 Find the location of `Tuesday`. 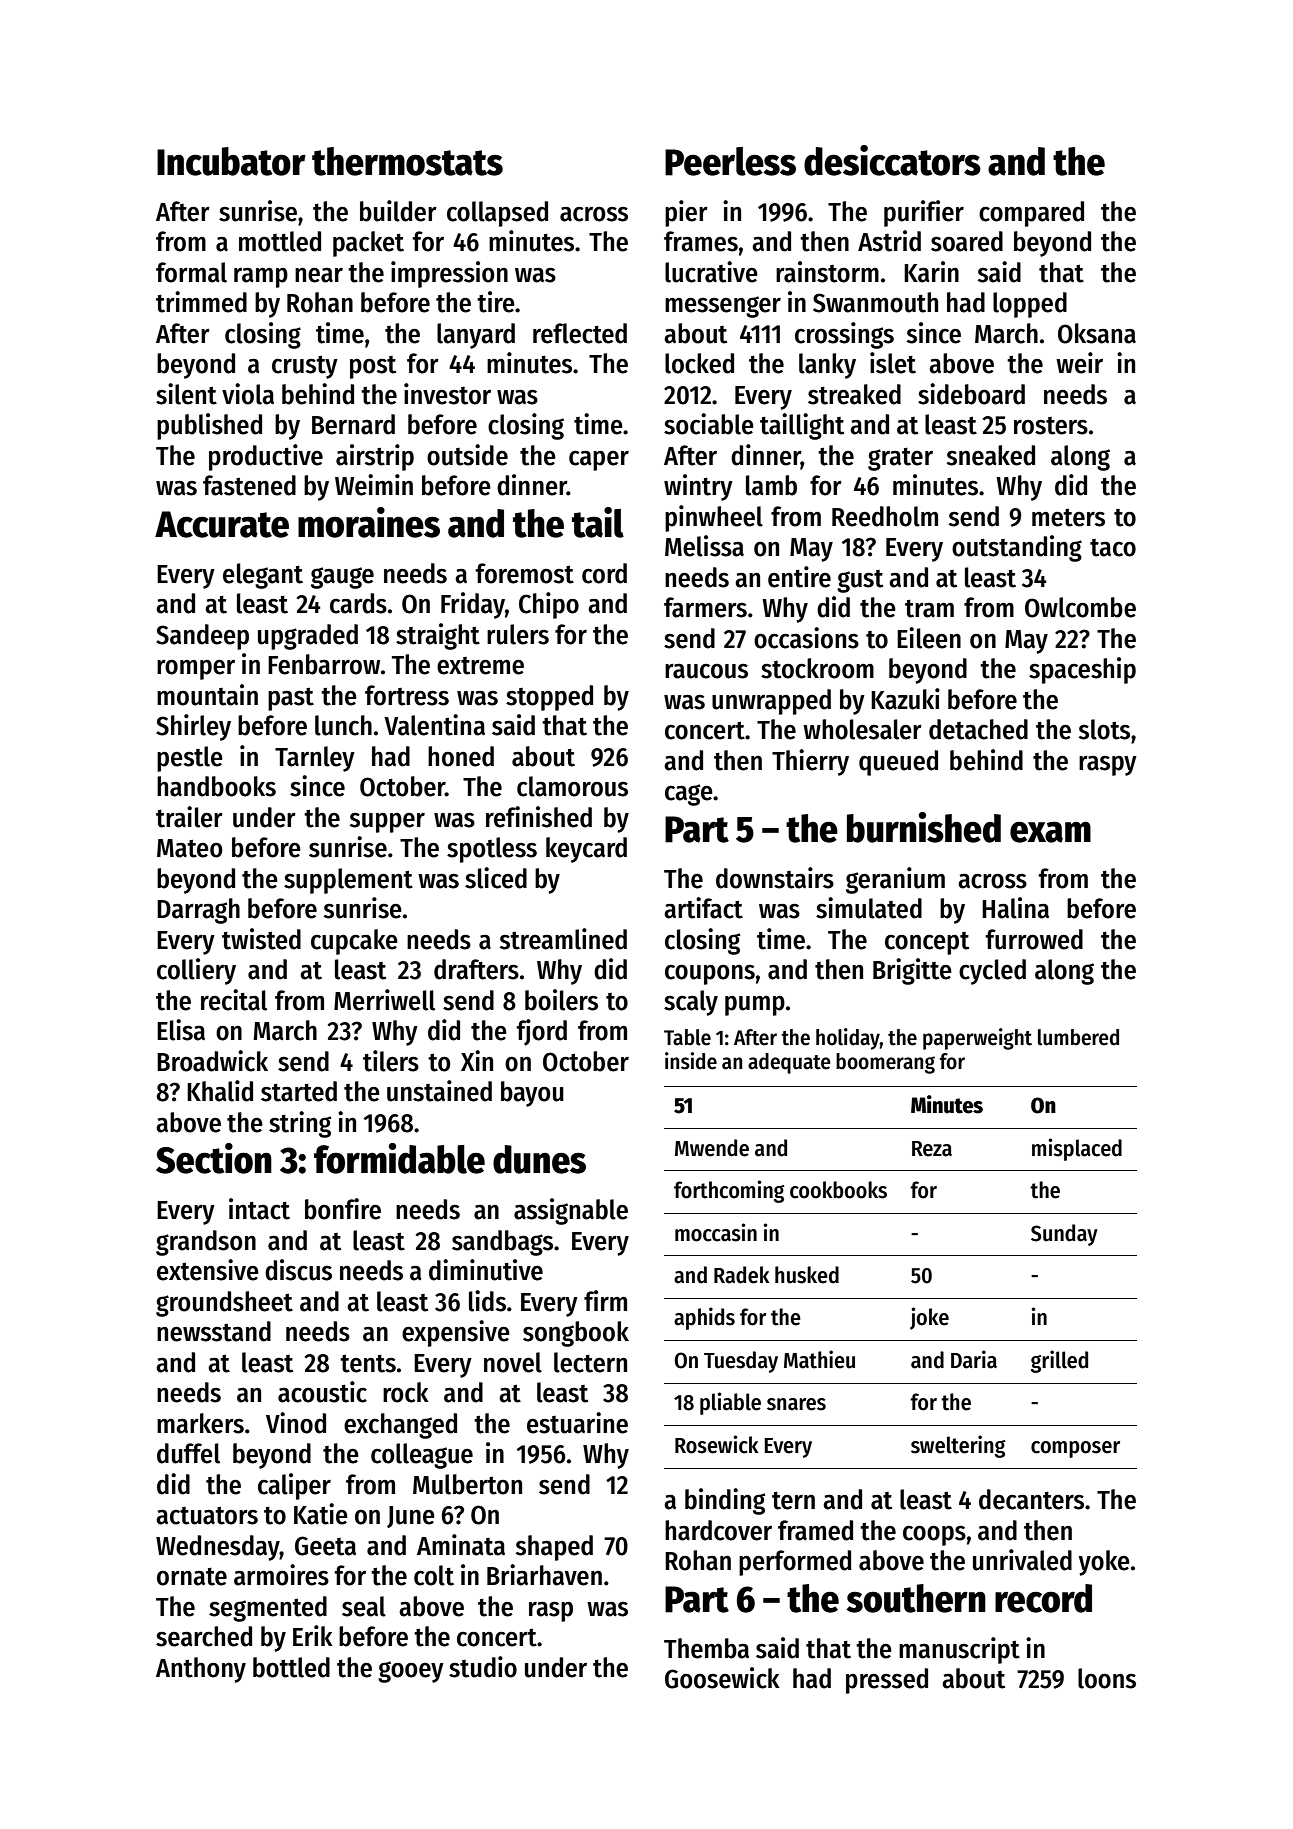

Tuesday is located at coordinates (741, 1362).
